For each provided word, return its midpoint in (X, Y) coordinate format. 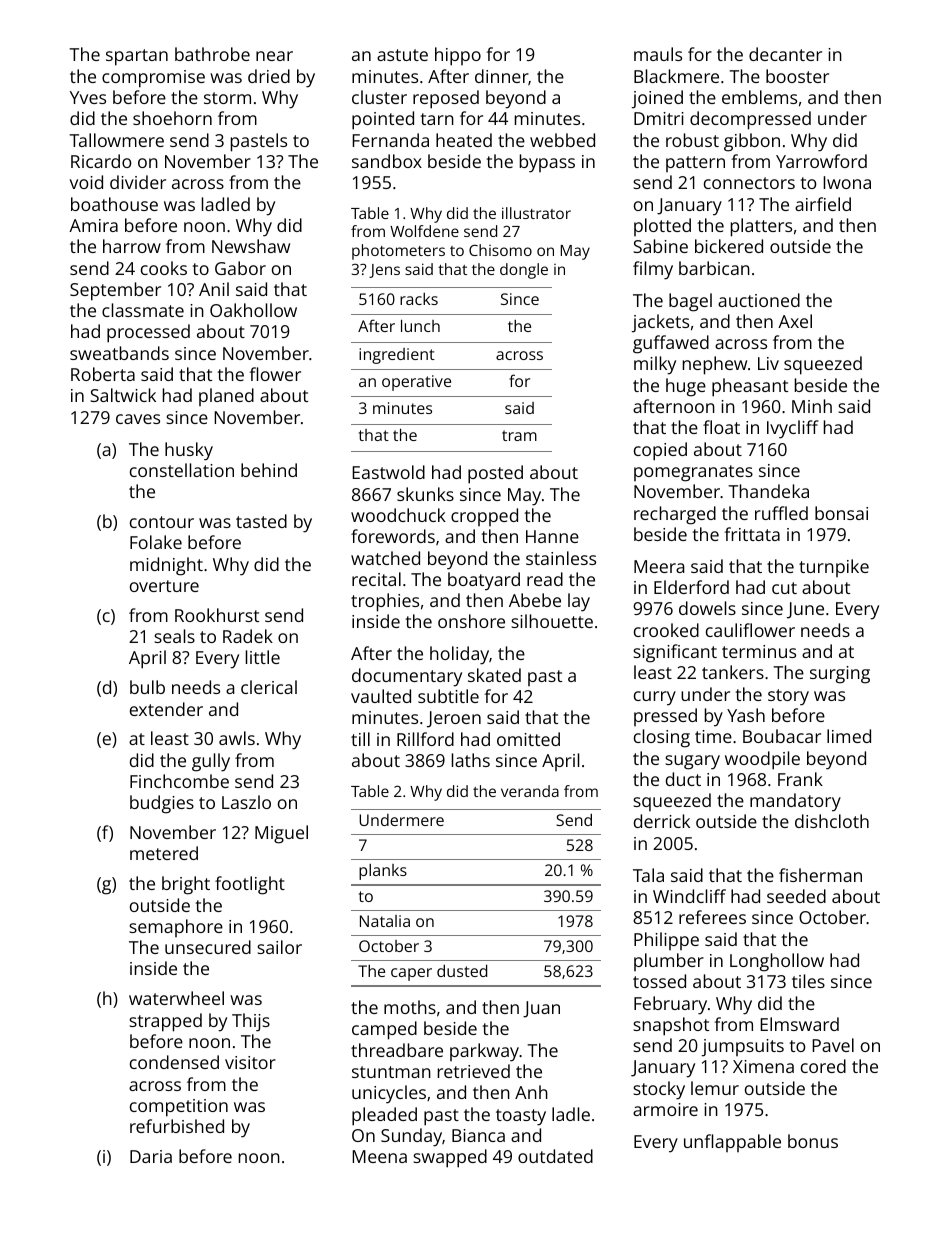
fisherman (820, 875)
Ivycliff (792, 429)
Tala (648, 875)
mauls (658, 54)
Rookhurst (217, 615)
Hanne (552, 536)
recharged (675, 515)
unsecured (208, 947)
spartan (137, 57)
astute (402, 55)
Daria (151, 1156)
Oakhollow (253, 310)
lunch (420, 326)
